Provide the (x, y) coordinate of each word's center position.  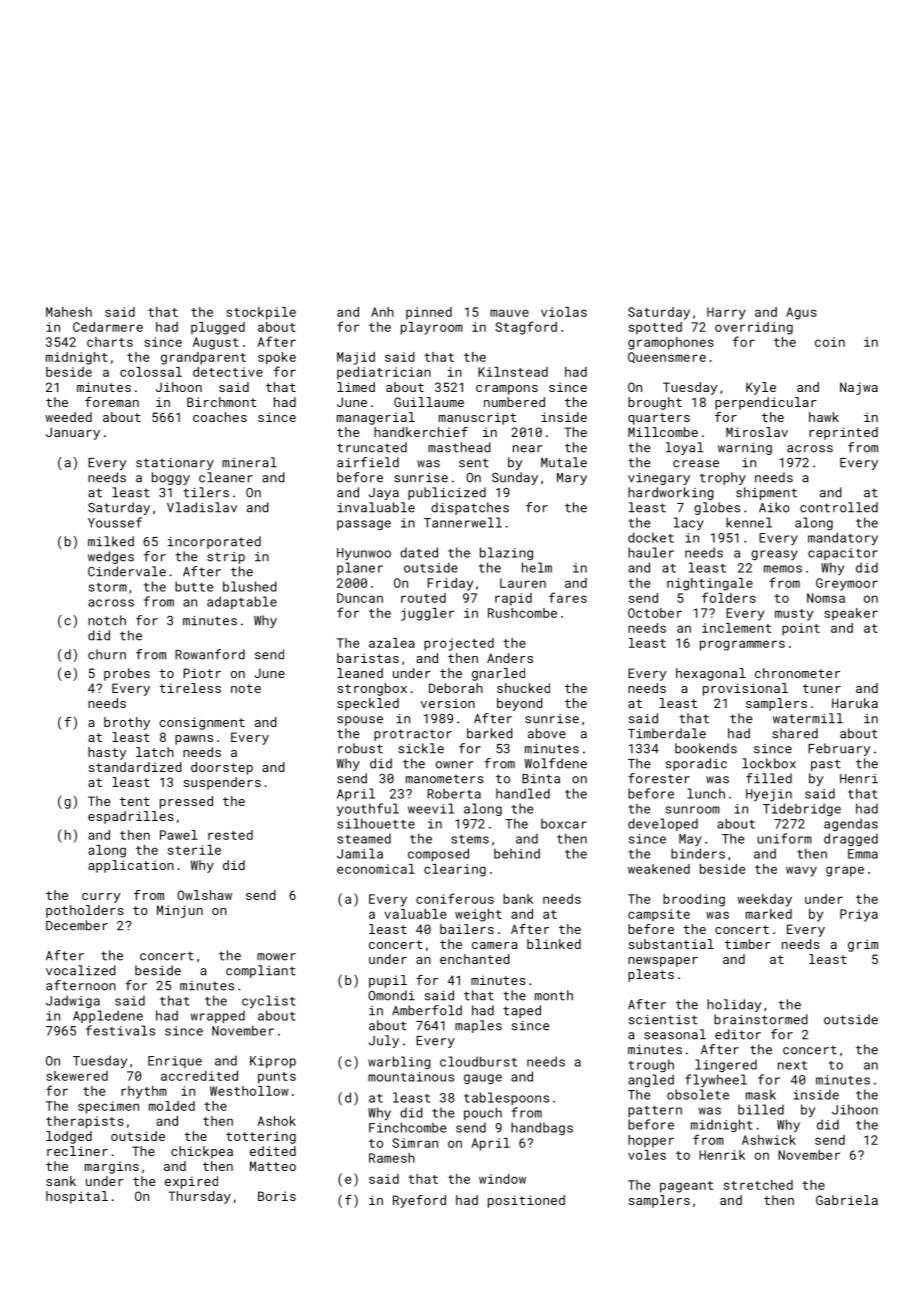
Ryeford (419, 1201)
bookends (706, 748)
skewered (77, 1076)
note (246, 688)
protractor (413, 735)
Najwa (859, 388)
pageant (686, 1187)
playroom (432, 328)
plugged (218, 328)
